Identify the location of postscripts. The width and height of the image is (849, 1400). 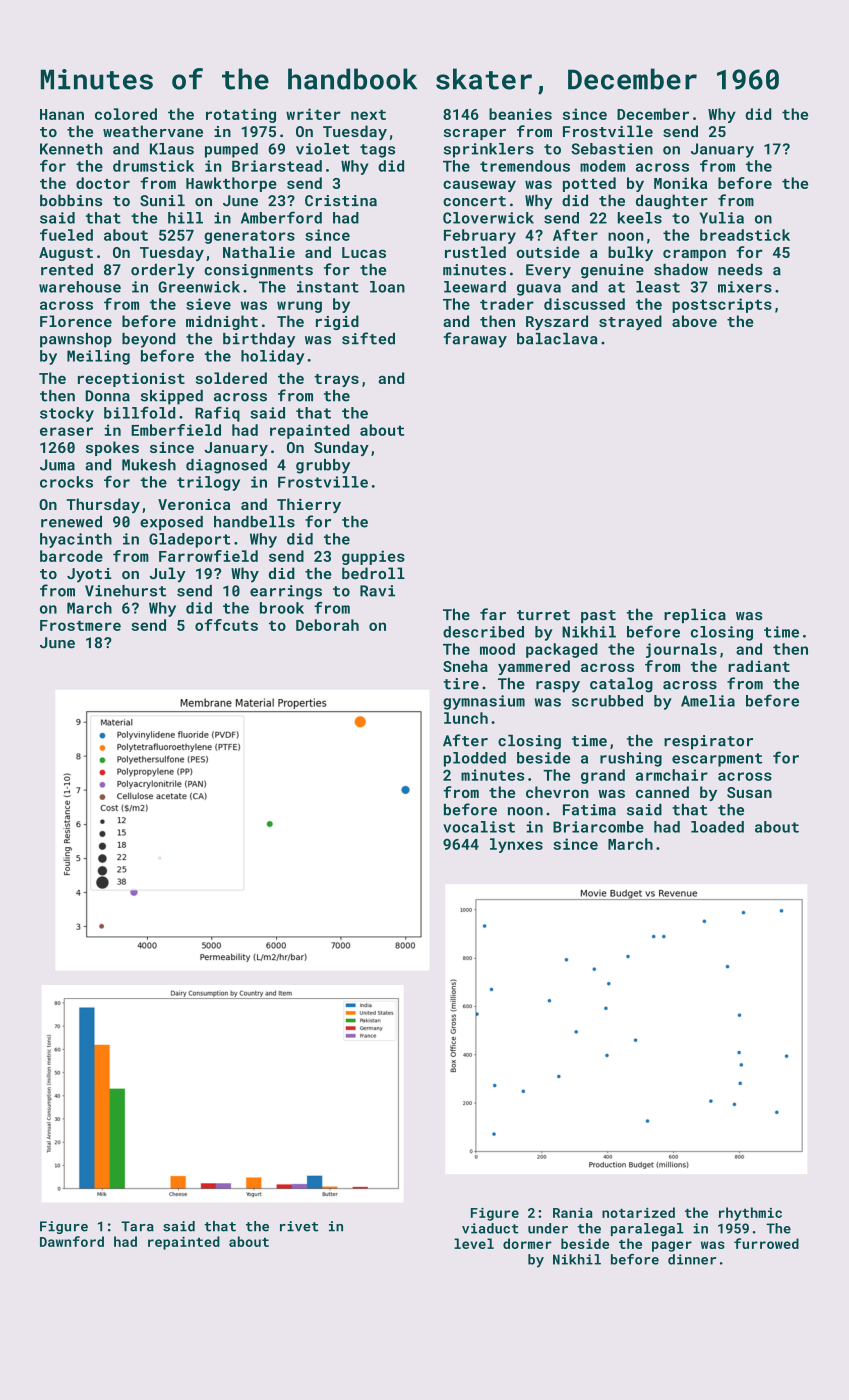
(722, 305).
